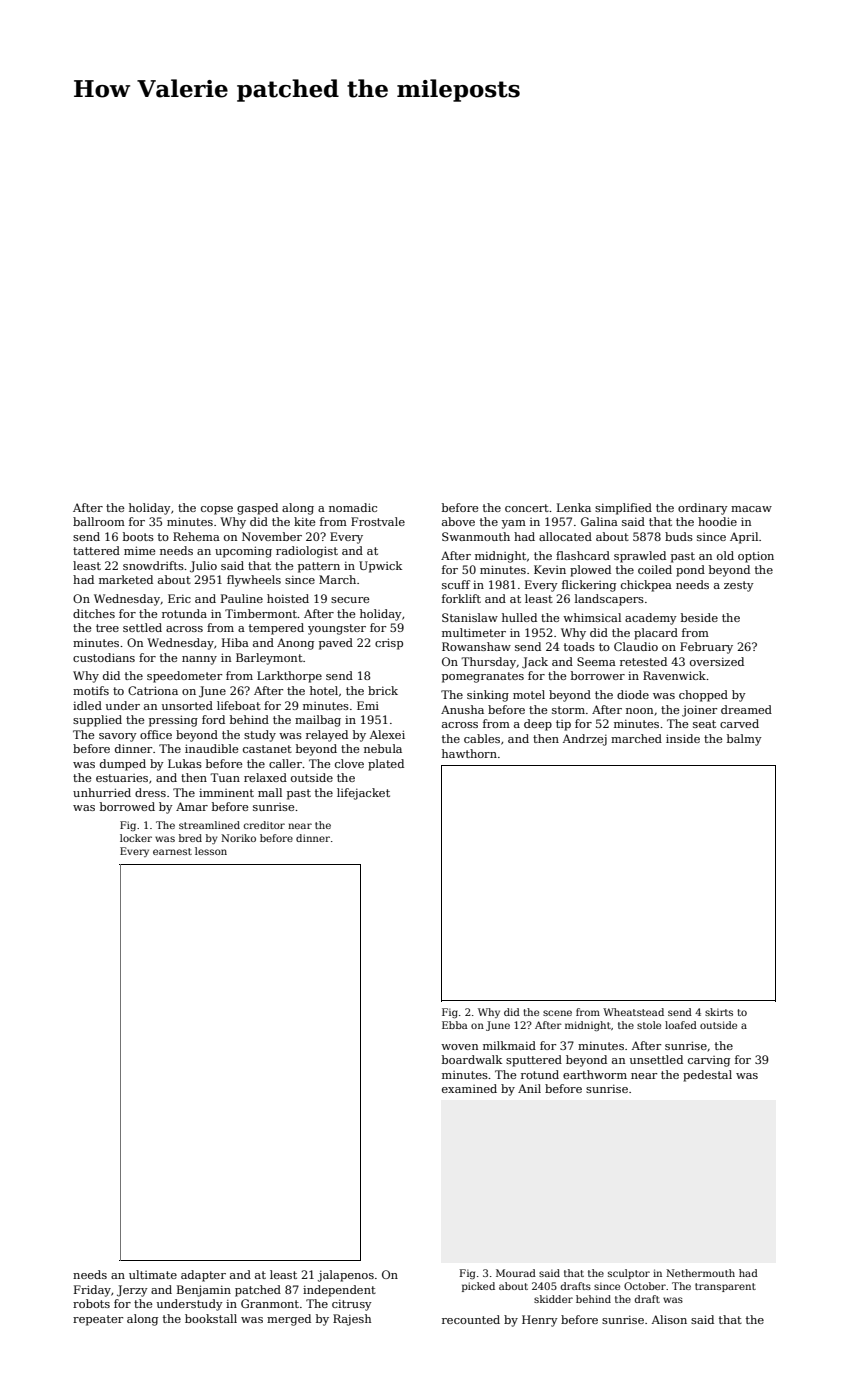 The image size is (849, 1400). What do you see at coordinates (264, 825) in the page?
I see `creditor` at bounding box center [264, 825].
